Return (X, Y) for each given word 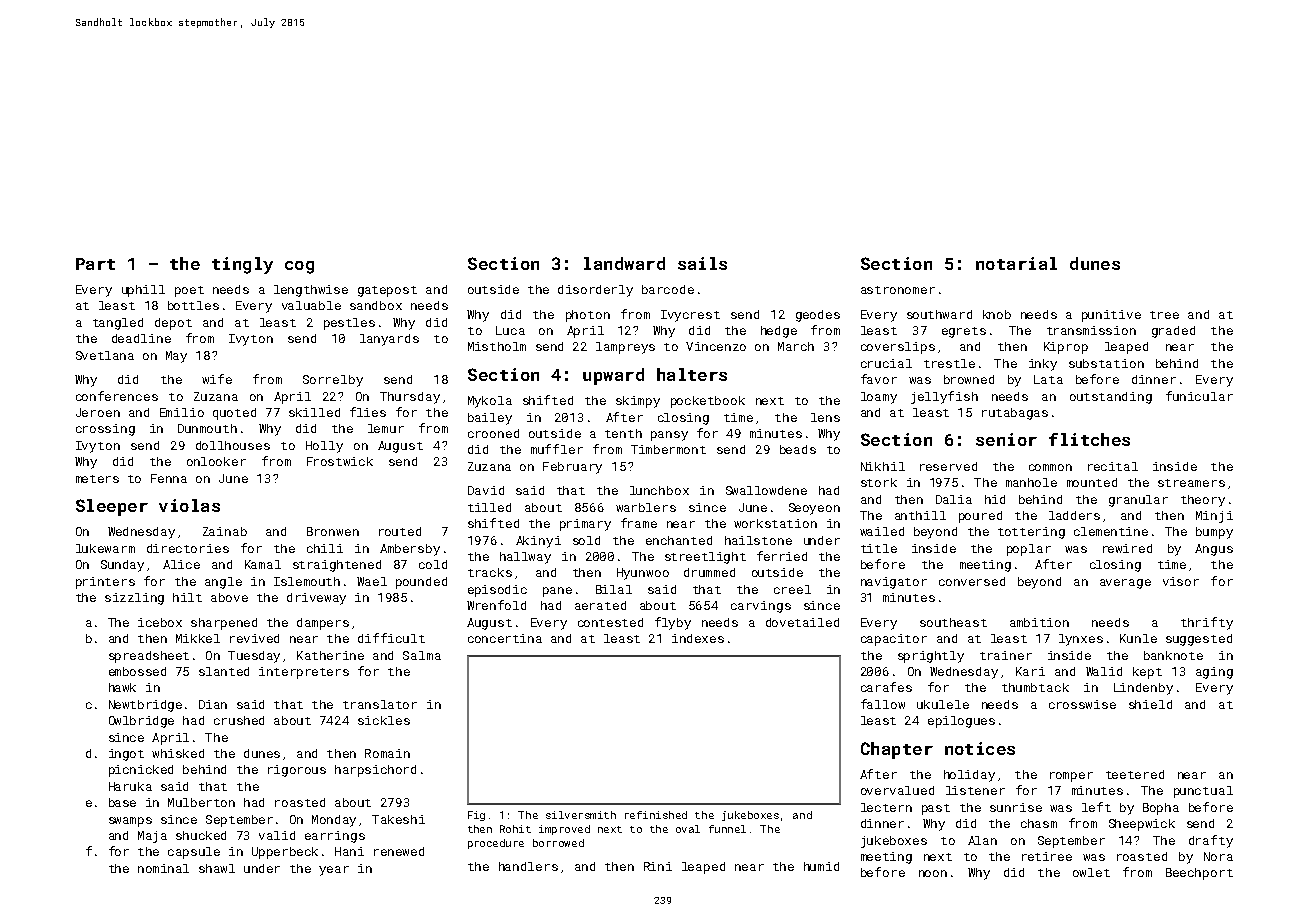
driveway (316, 599)
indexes (698, 638)
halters (692, 374)
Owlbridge (141, 722)
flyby (673, 623)
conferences (117, 396)
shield (1150, 704)
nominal (163, 868)
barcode (668, 289)
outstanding (1111, 398)
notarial (1016, 263)
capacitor (894, 640)
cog (299, 267)
